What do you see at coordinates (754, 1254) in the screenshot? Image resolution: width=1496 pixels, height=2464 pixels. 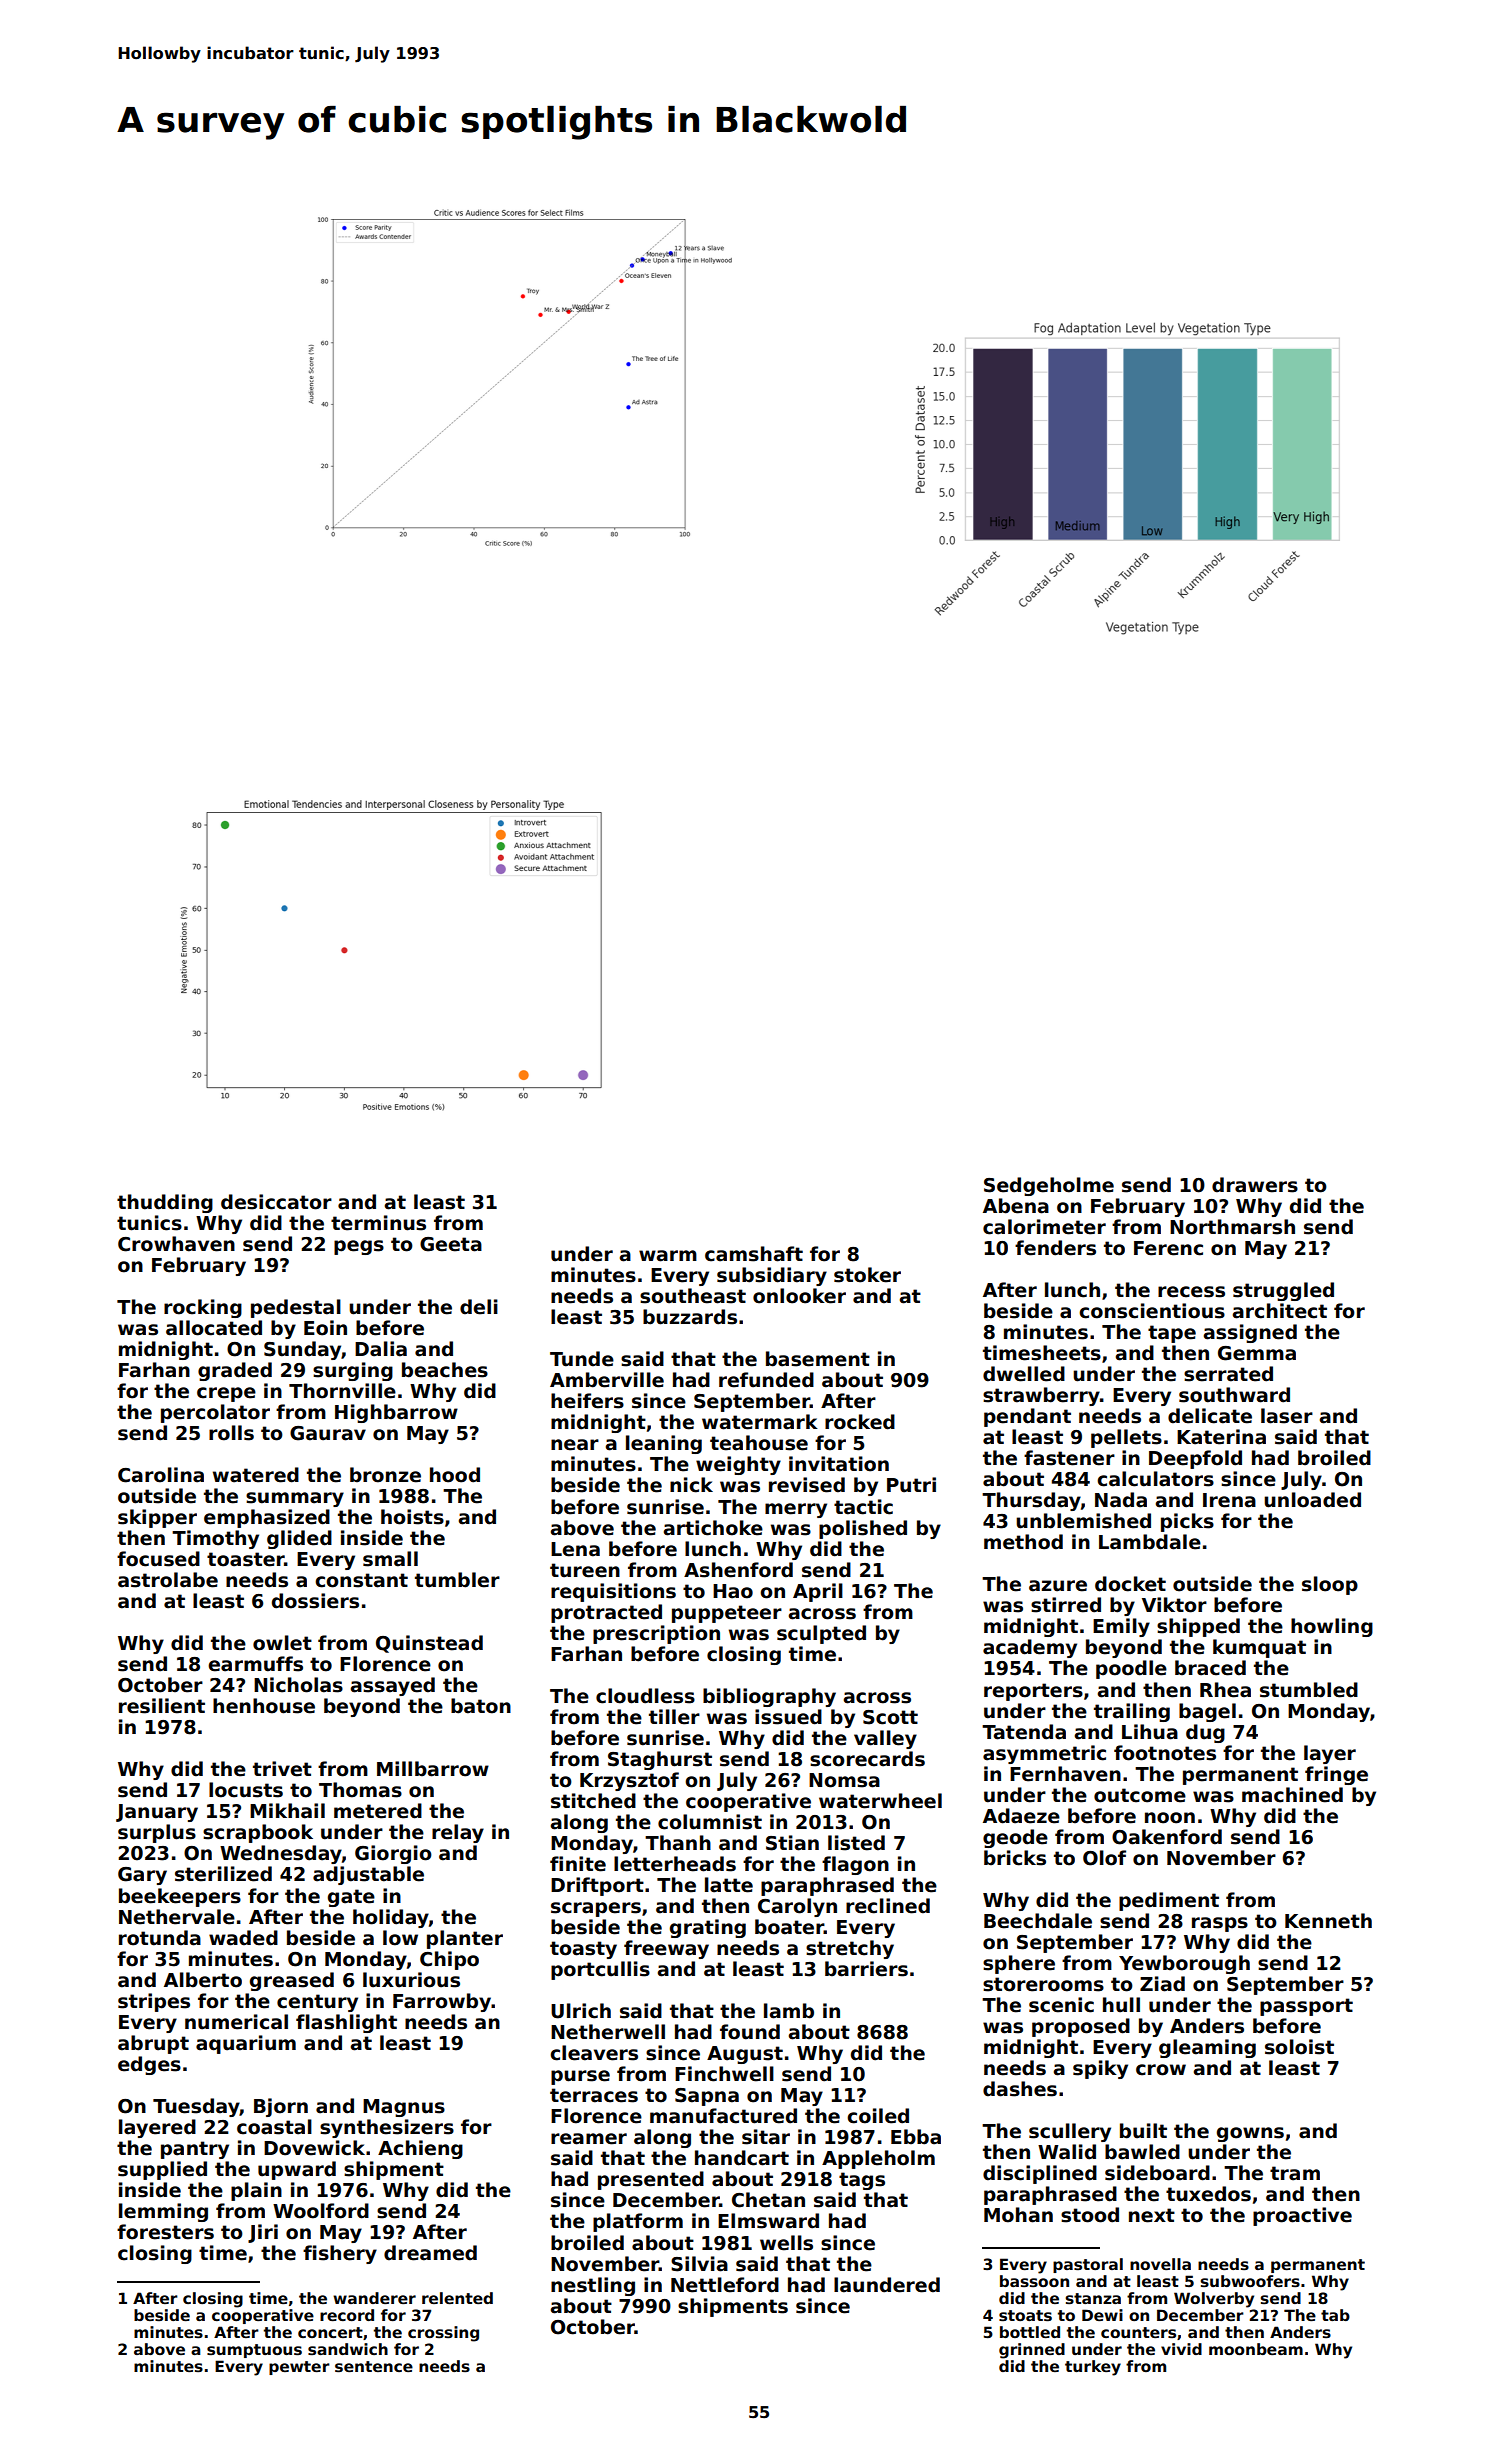 I see `camshaft` at bounding box center [754, 1254].
